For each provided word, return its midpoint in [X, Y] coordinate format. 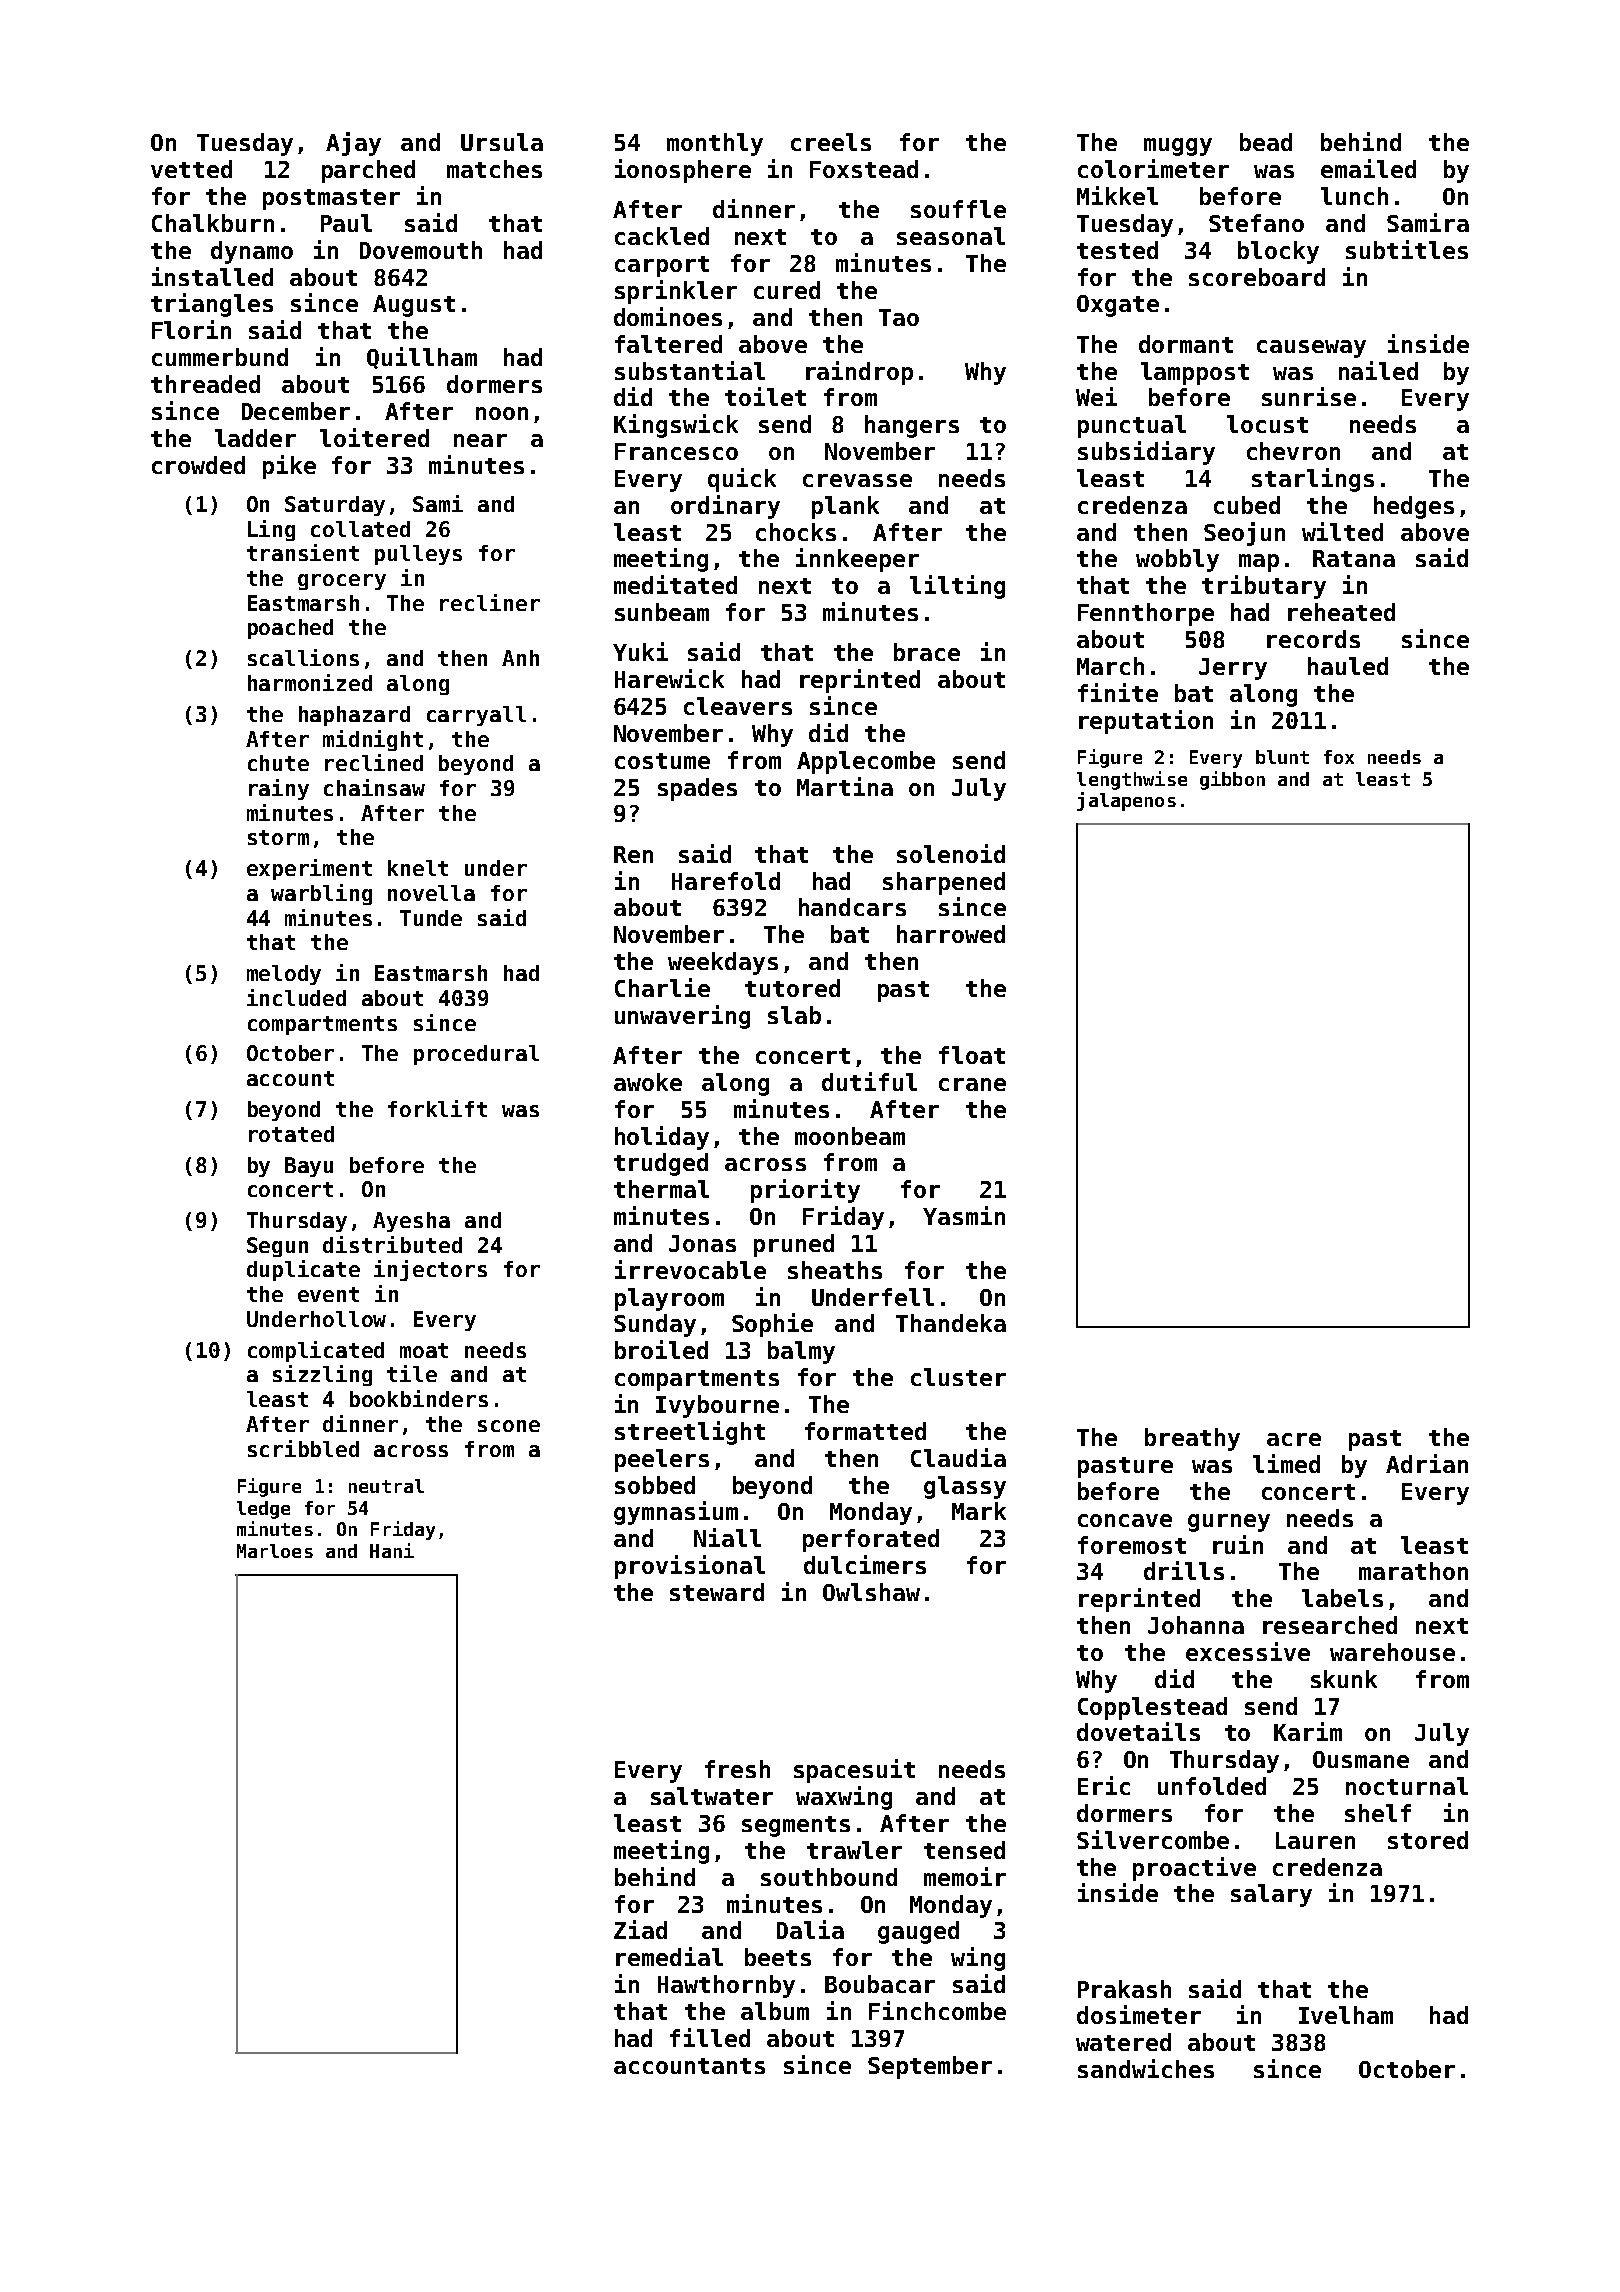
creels [831, 142]
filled [710, 2037]
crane [972, 1084]
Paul [346, 223]
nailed [1378, 370]
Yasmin [964, 1215]
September [930, 2067]
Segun [277, 1247]
